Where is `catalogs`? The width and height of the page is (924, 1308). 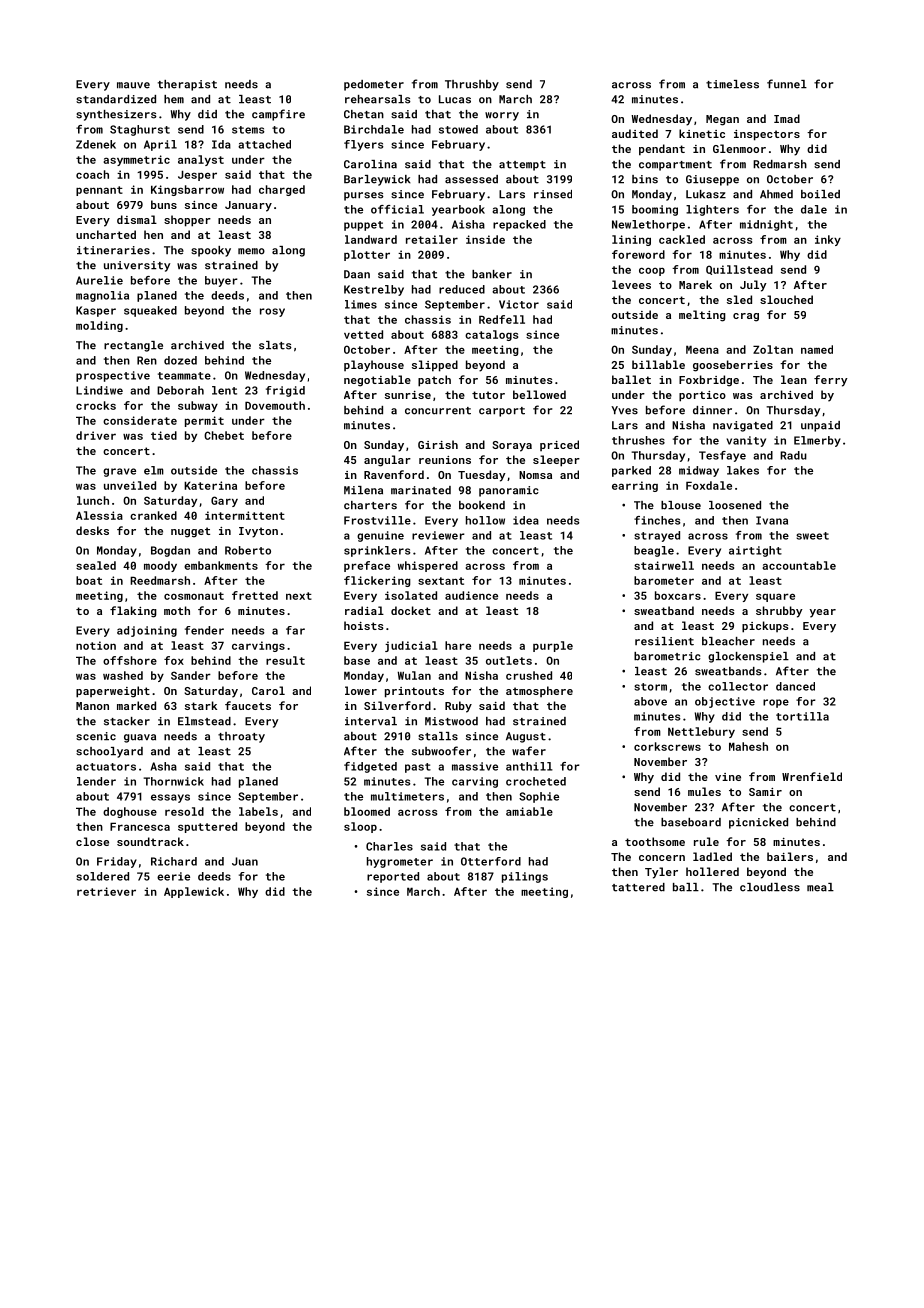
catalogs is located at coordinates (491, 335).
